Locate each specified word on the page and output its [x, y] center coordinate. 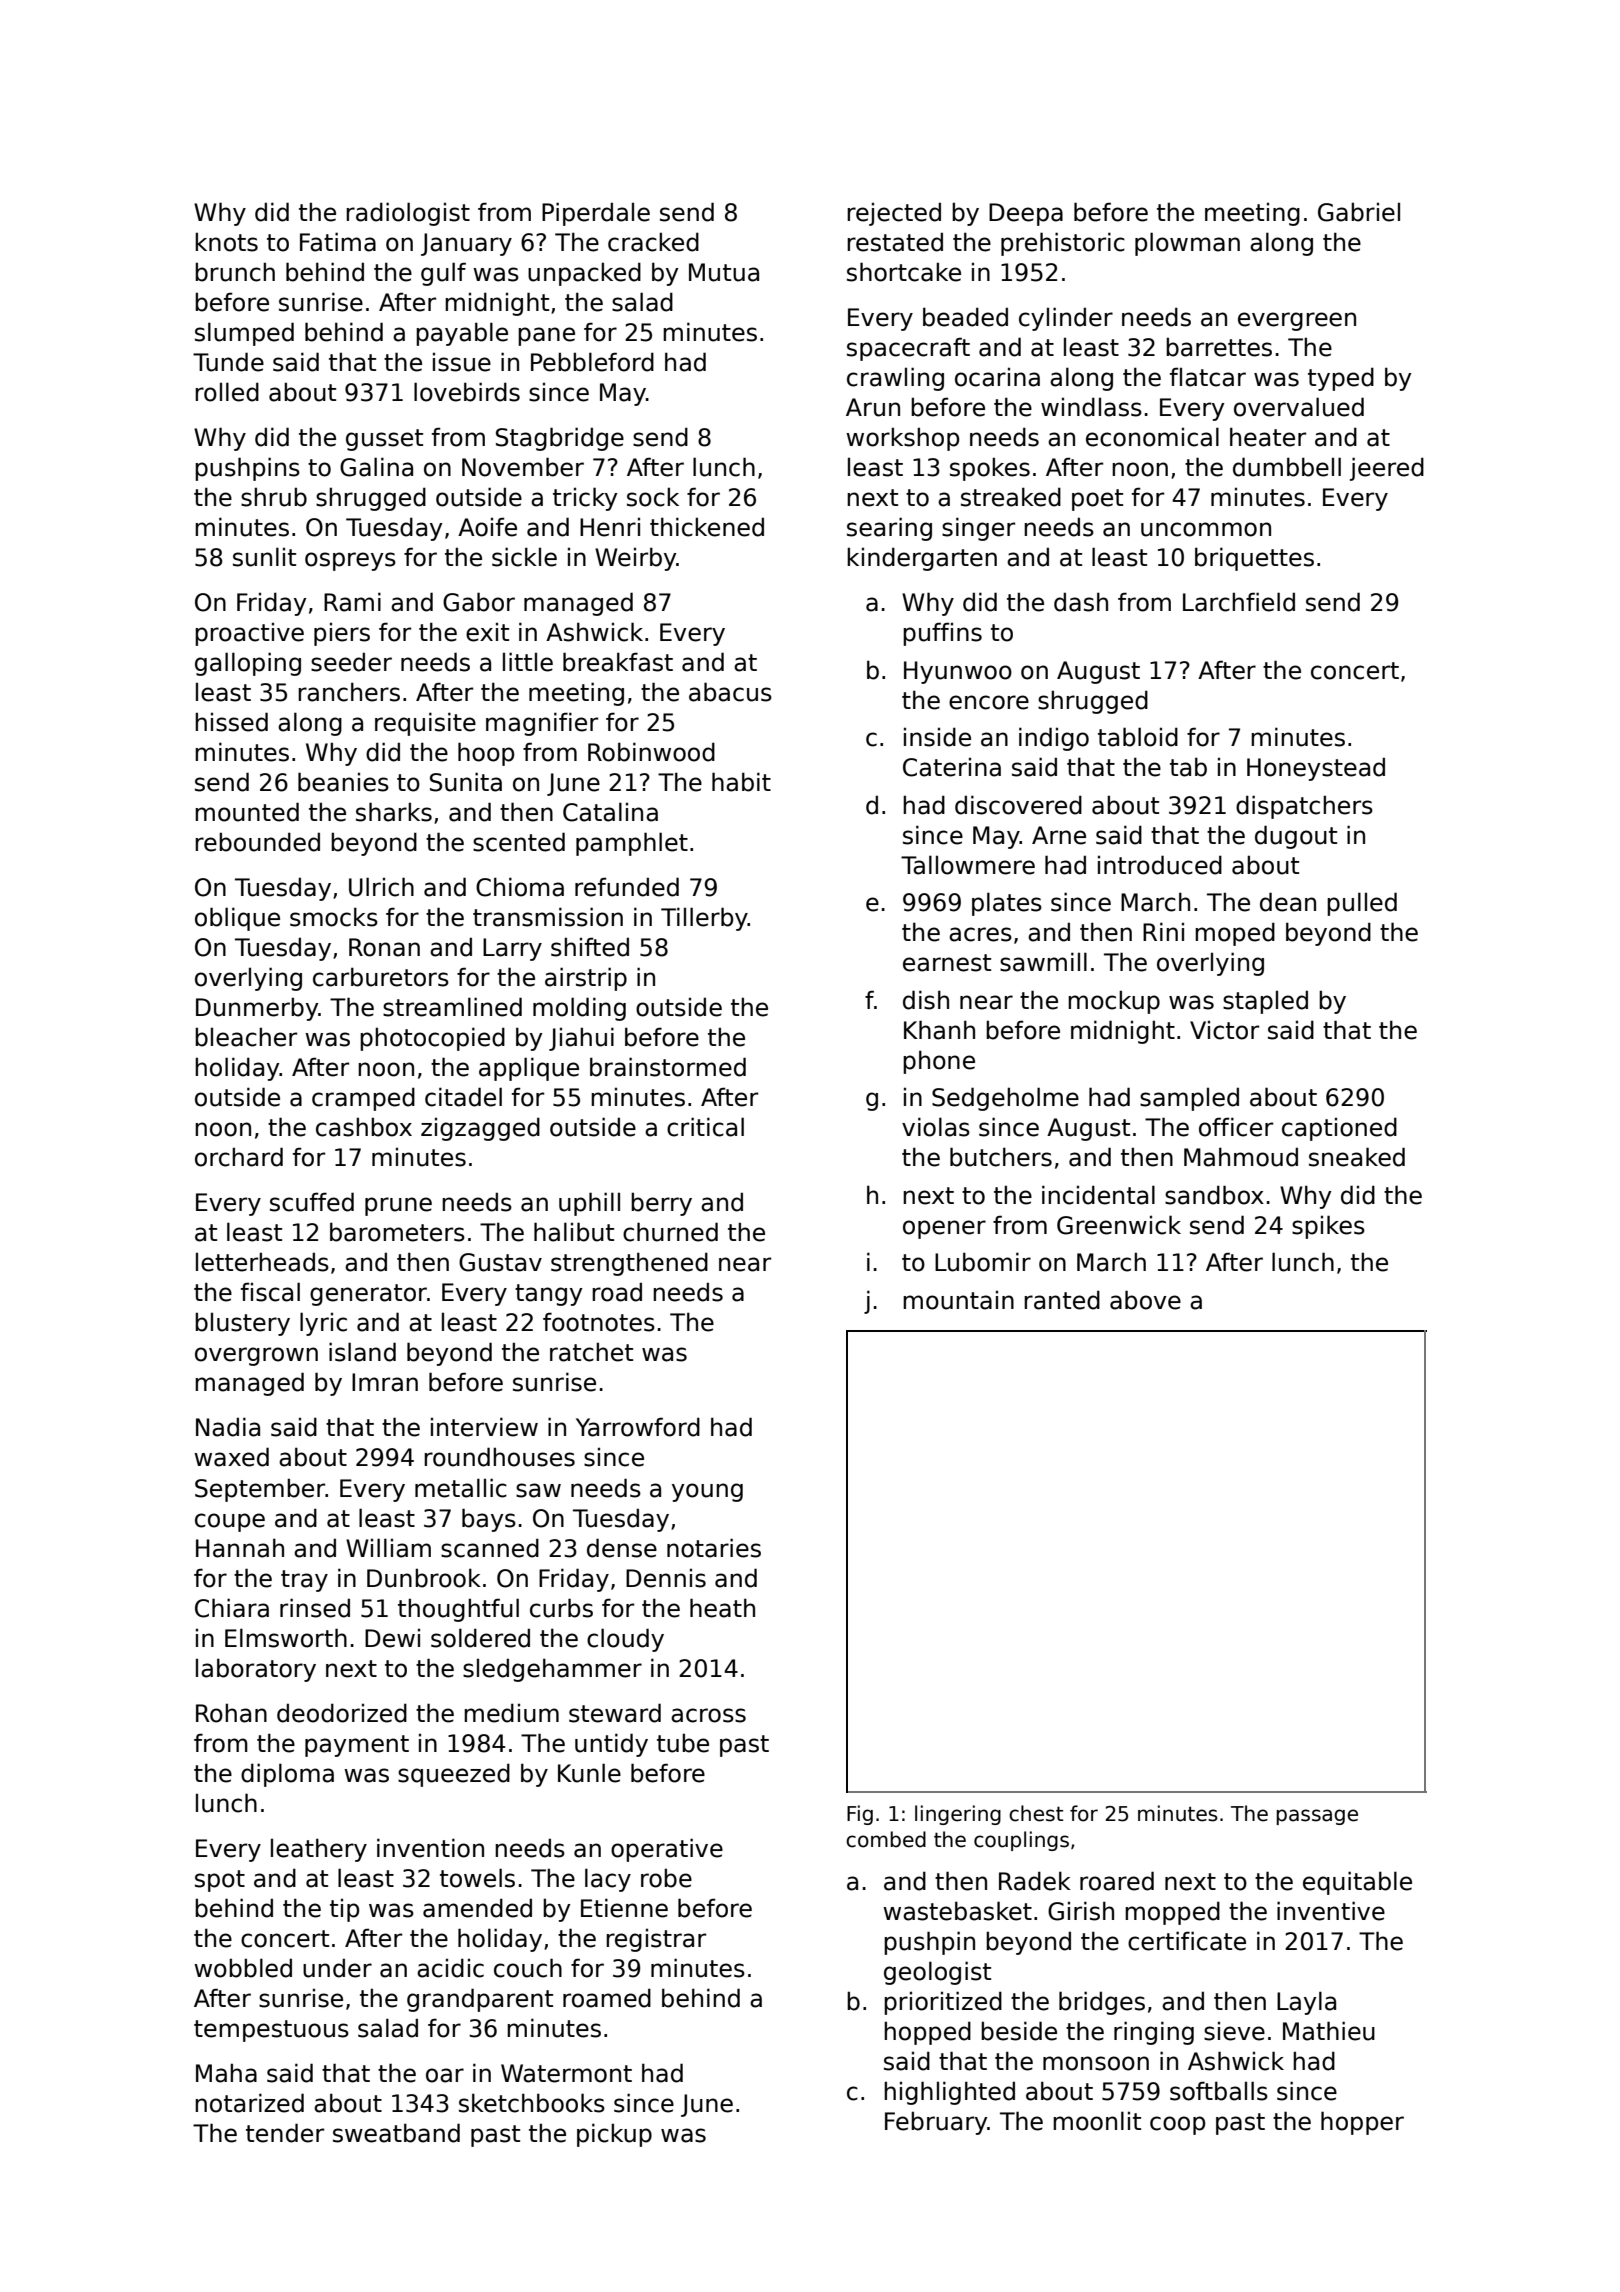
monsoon [1096, 2063]
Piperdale [596, 214]
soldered [480, 1638]
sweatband [396, 2133]
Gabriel [1359, 212]
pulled [1362, 904]
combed [886, 1839]
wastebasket [957, 1911]
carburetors [381, 977]
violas [936, 1127]
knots [226, 242]
